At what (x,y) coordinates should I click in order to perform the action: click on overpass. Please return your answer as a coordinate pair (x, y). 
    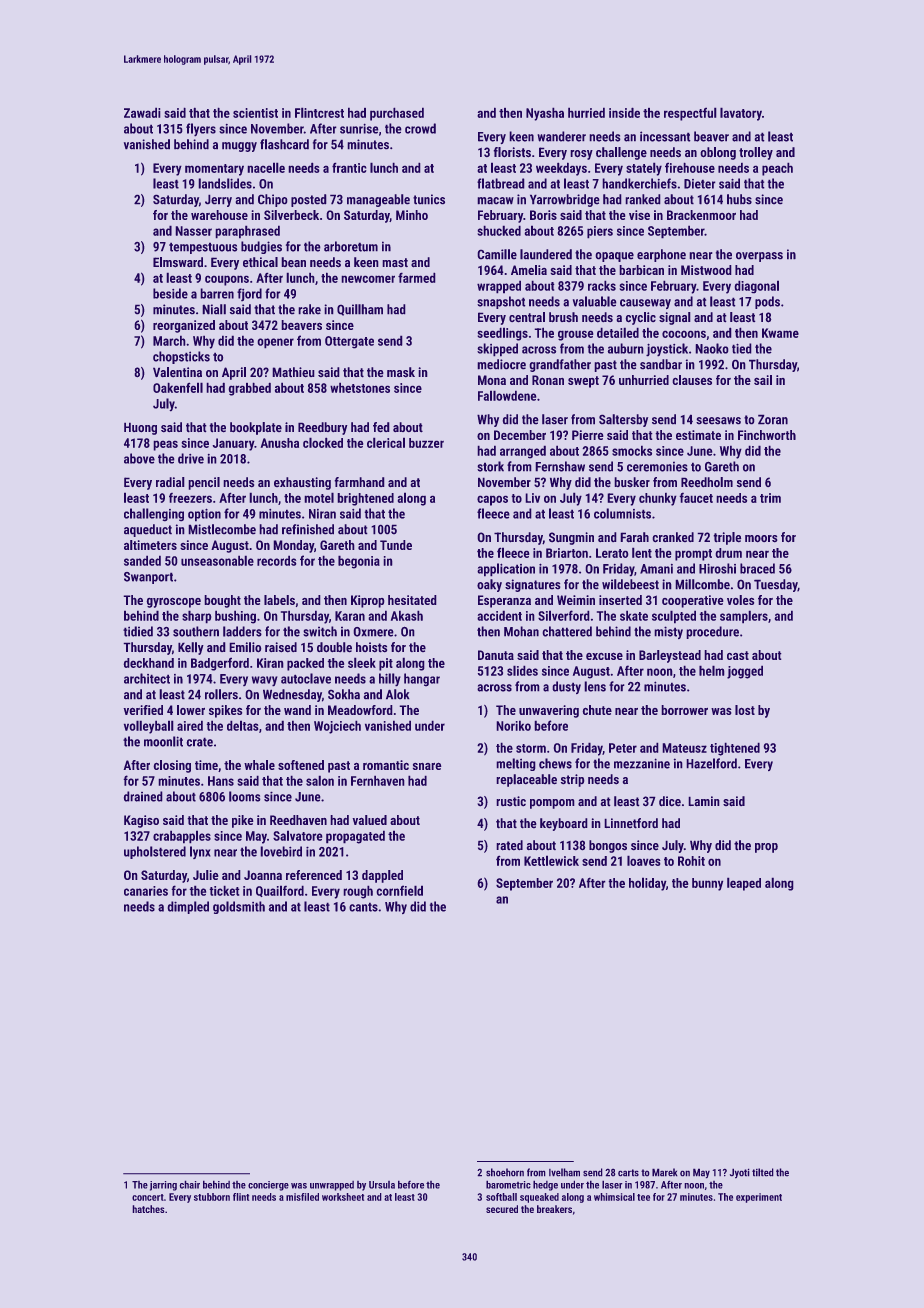
    Looking at the image, I should click on (759, 257).
